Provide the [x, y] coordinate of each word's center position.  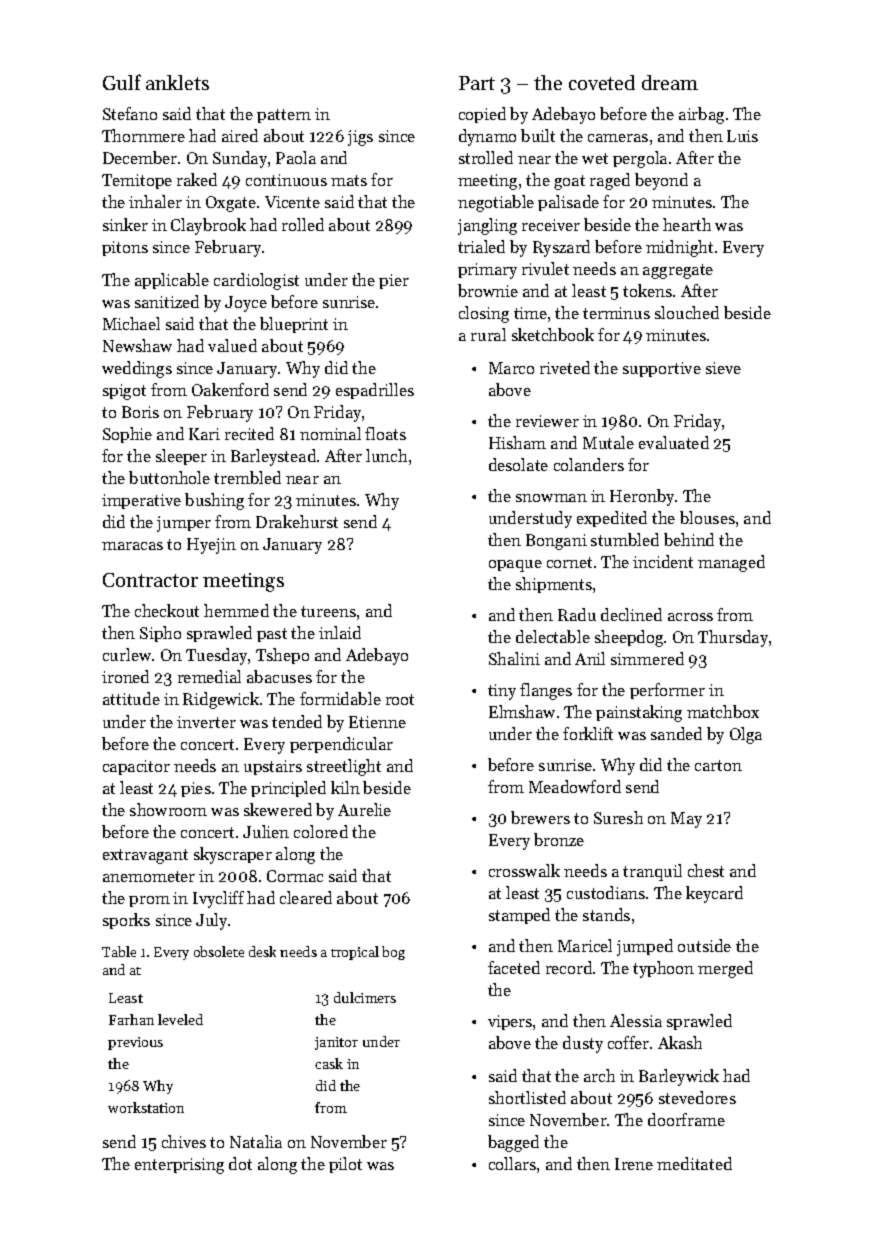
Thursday [733, 638]
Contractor [150, 580]
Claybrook [208, 226]
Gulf [122, 82]
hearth [687, 224]
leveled [180, 1019]
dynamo [487, 137]
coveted [602, 82]
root [400, 699]
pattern [284, 116]
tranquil [652, 872]
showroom [168, 809]
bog [393, 953]
